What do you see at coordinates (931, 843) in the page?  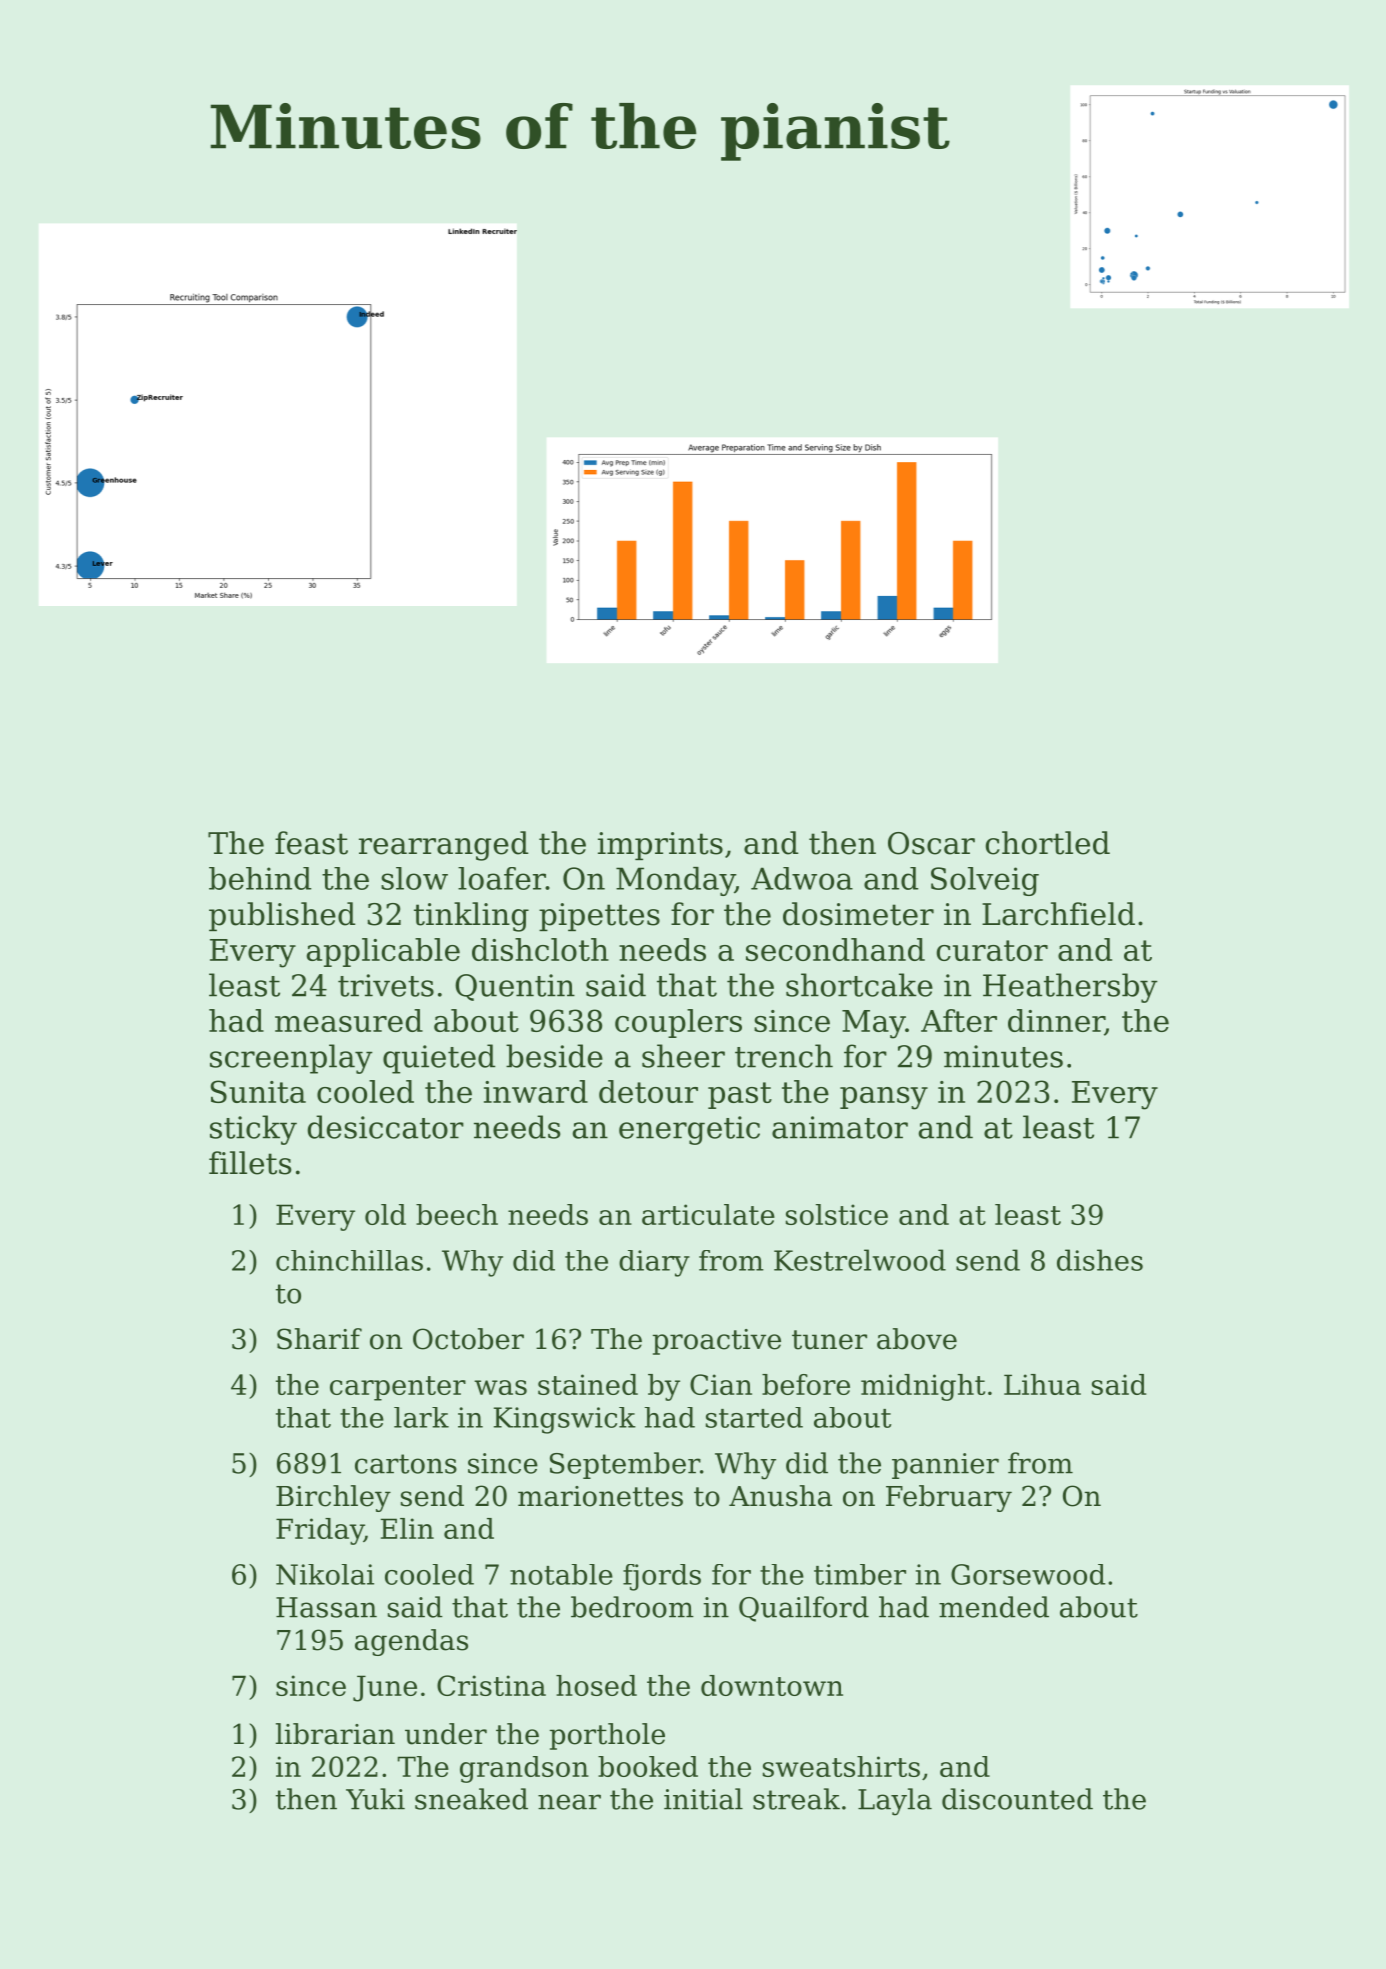 I see `Oscar` at bounding box center [931, 843].
